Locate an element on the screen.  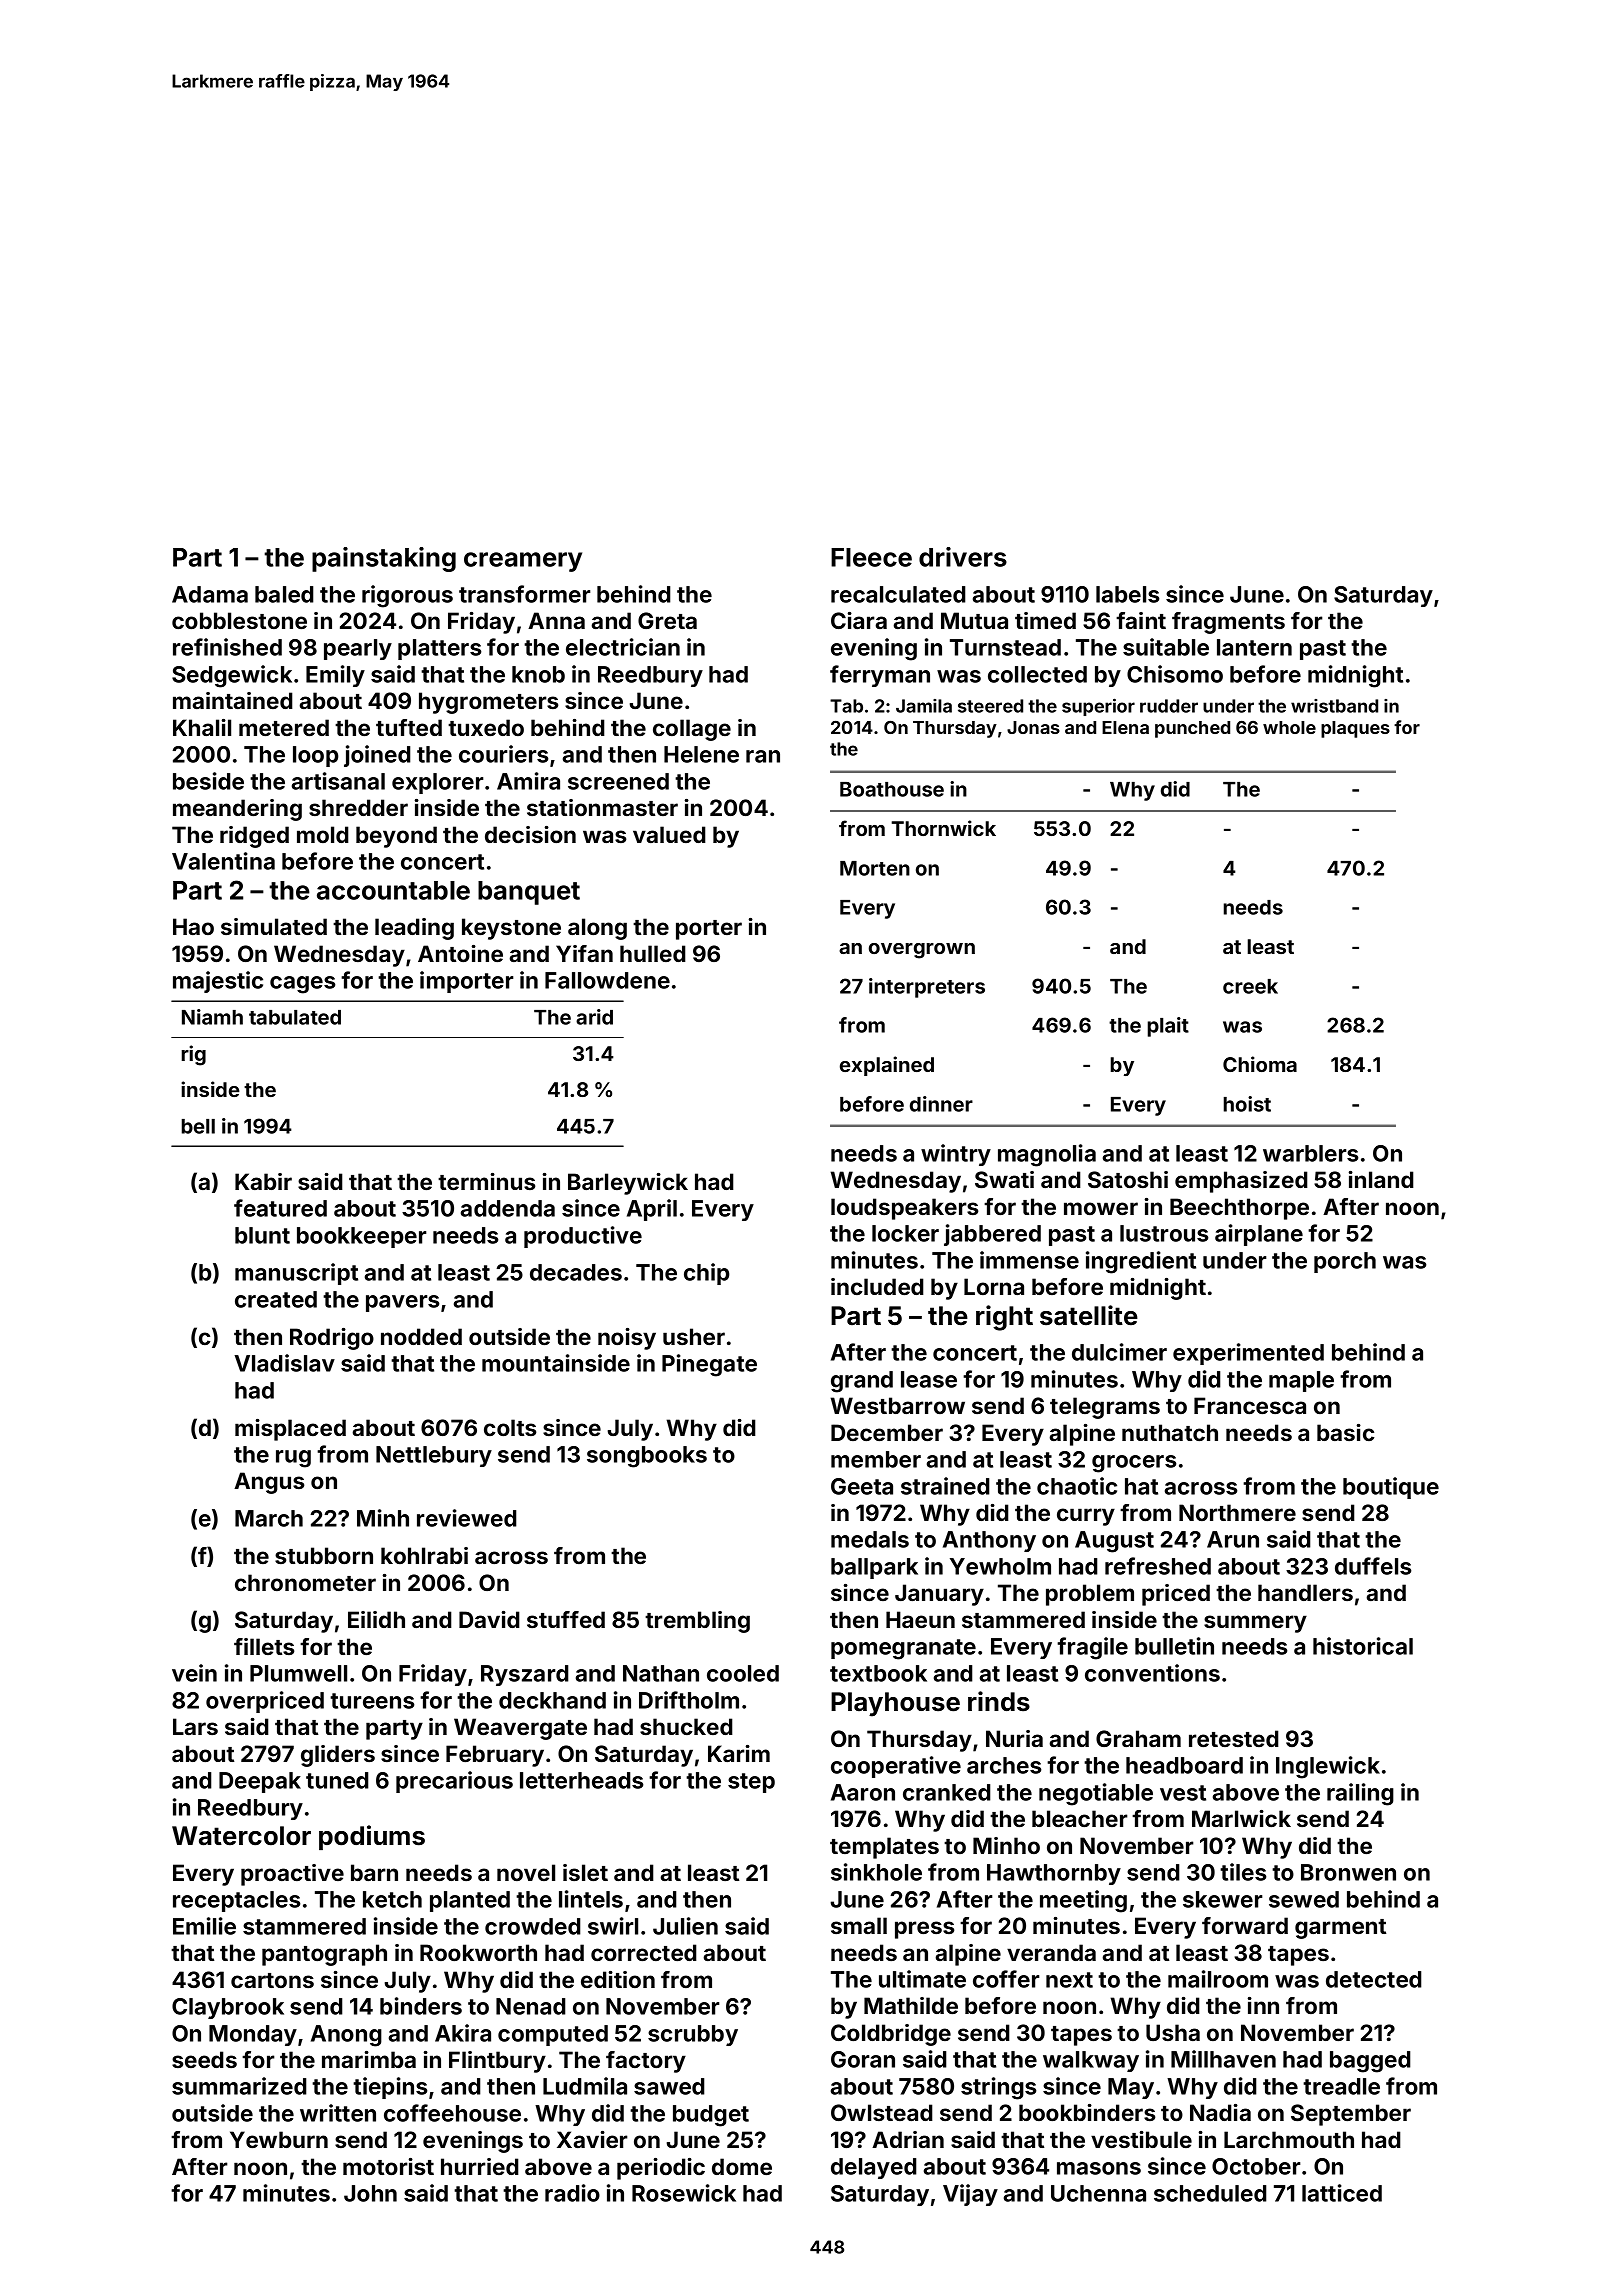
John is located at coordinates (370, 2193).
